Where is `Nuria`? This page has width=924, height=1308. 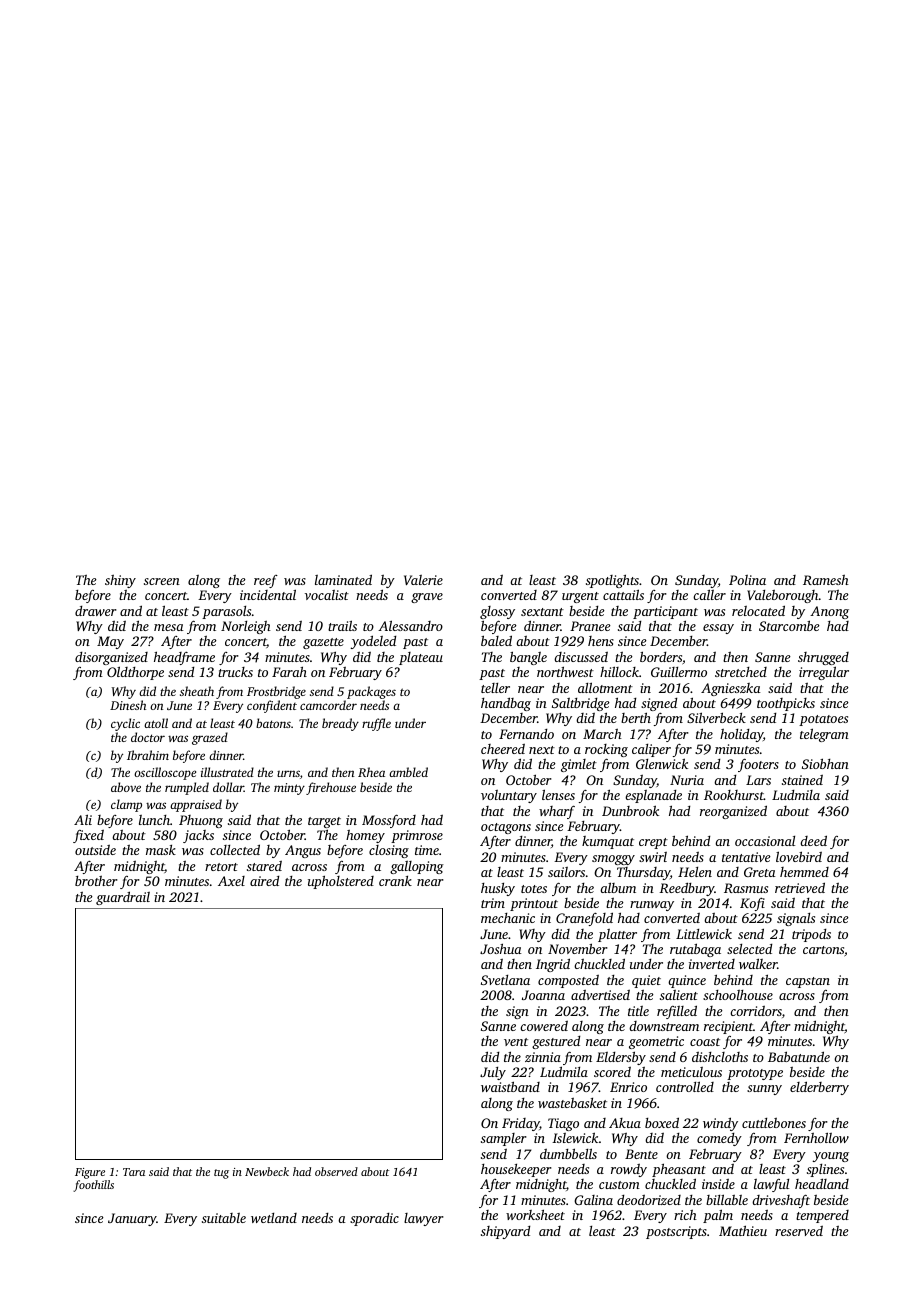 Nuria is located at coordinates (687, 780).
